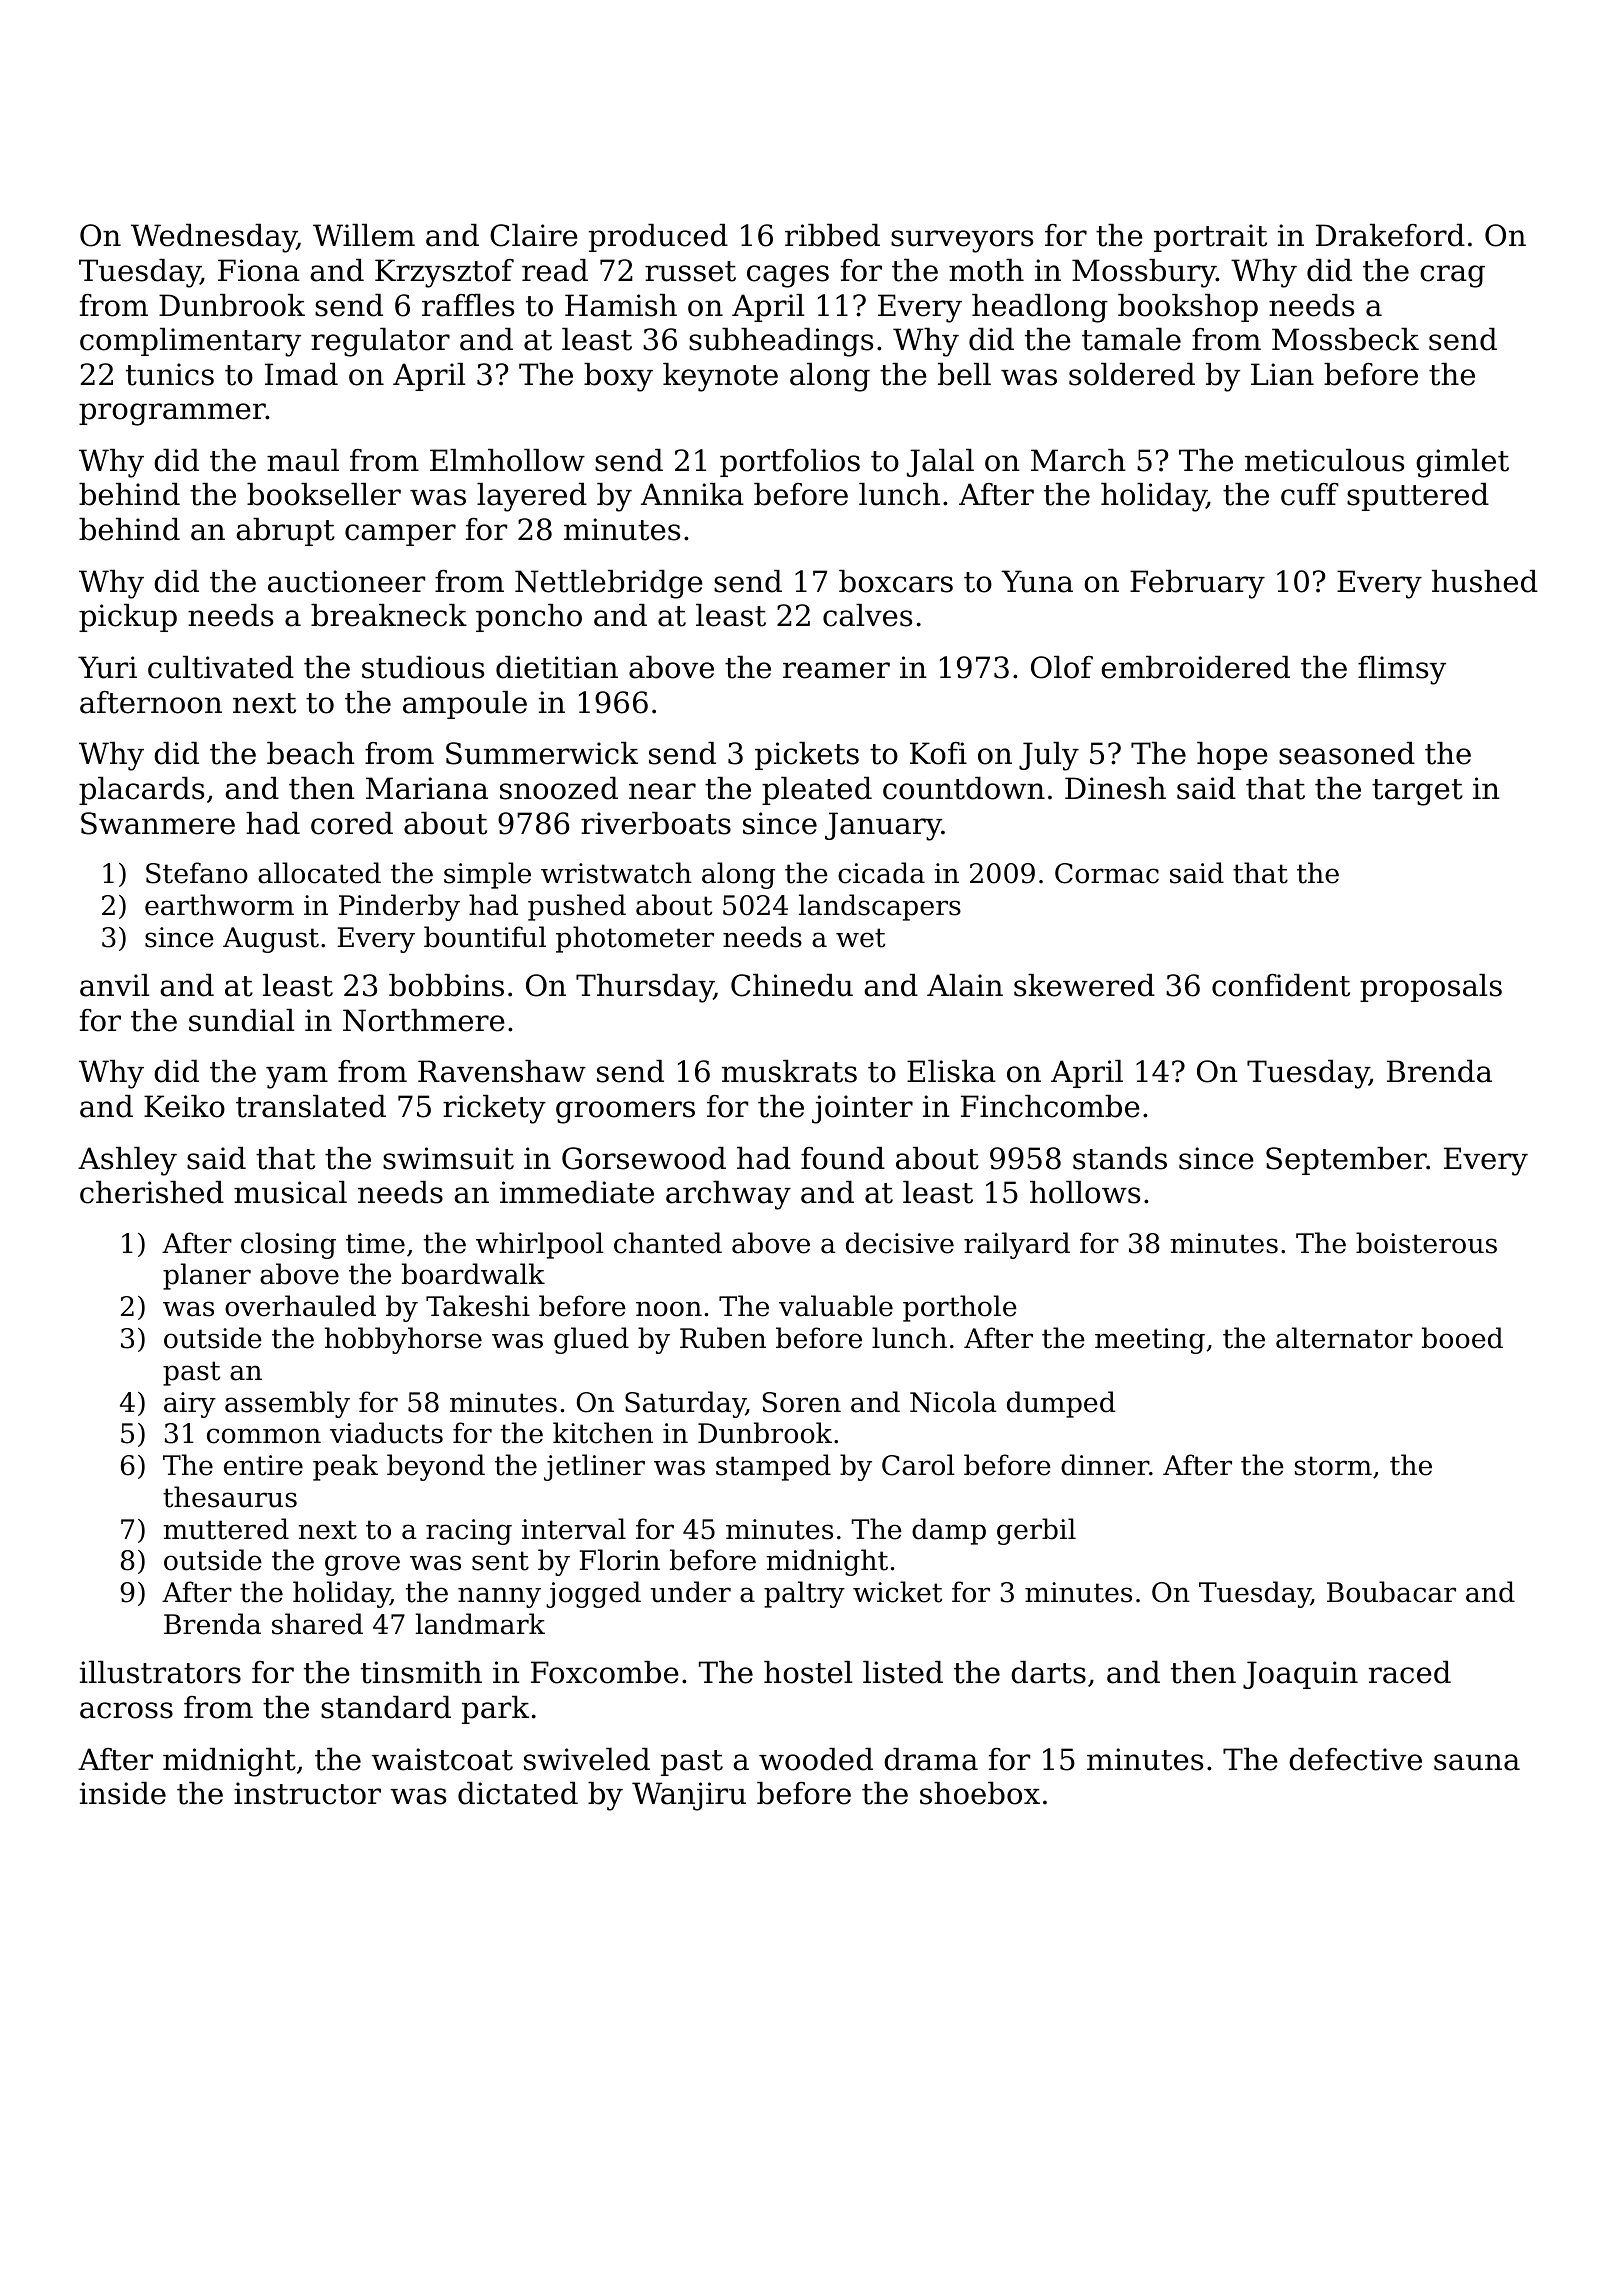 This screenshot has height=2292, width=1620. I want to click on ribbed, so click(832, 235).
